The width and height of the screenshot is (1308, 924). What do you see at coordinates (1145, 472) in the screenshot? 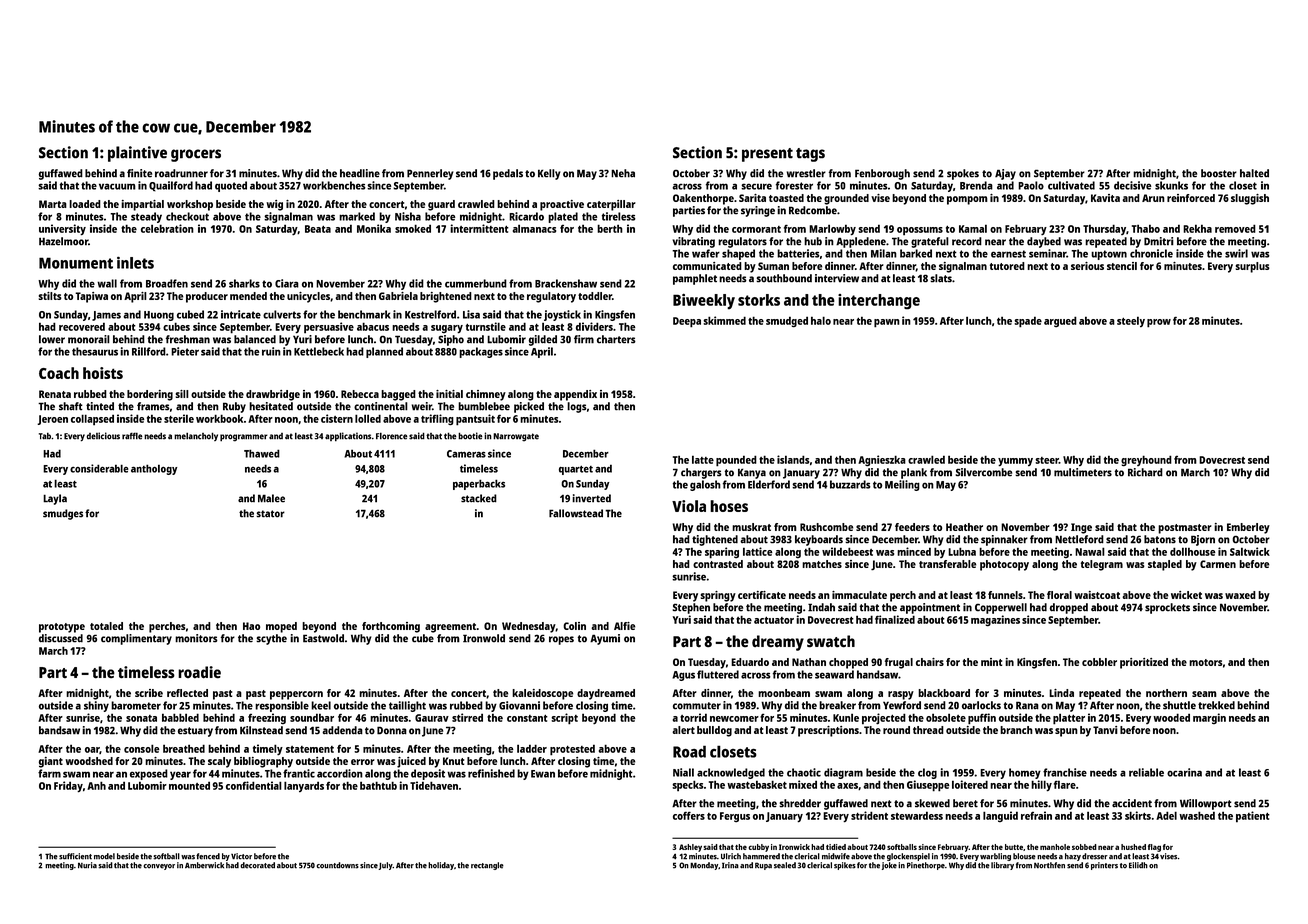
I see `Richard` at bounding box center [1145, 472].
